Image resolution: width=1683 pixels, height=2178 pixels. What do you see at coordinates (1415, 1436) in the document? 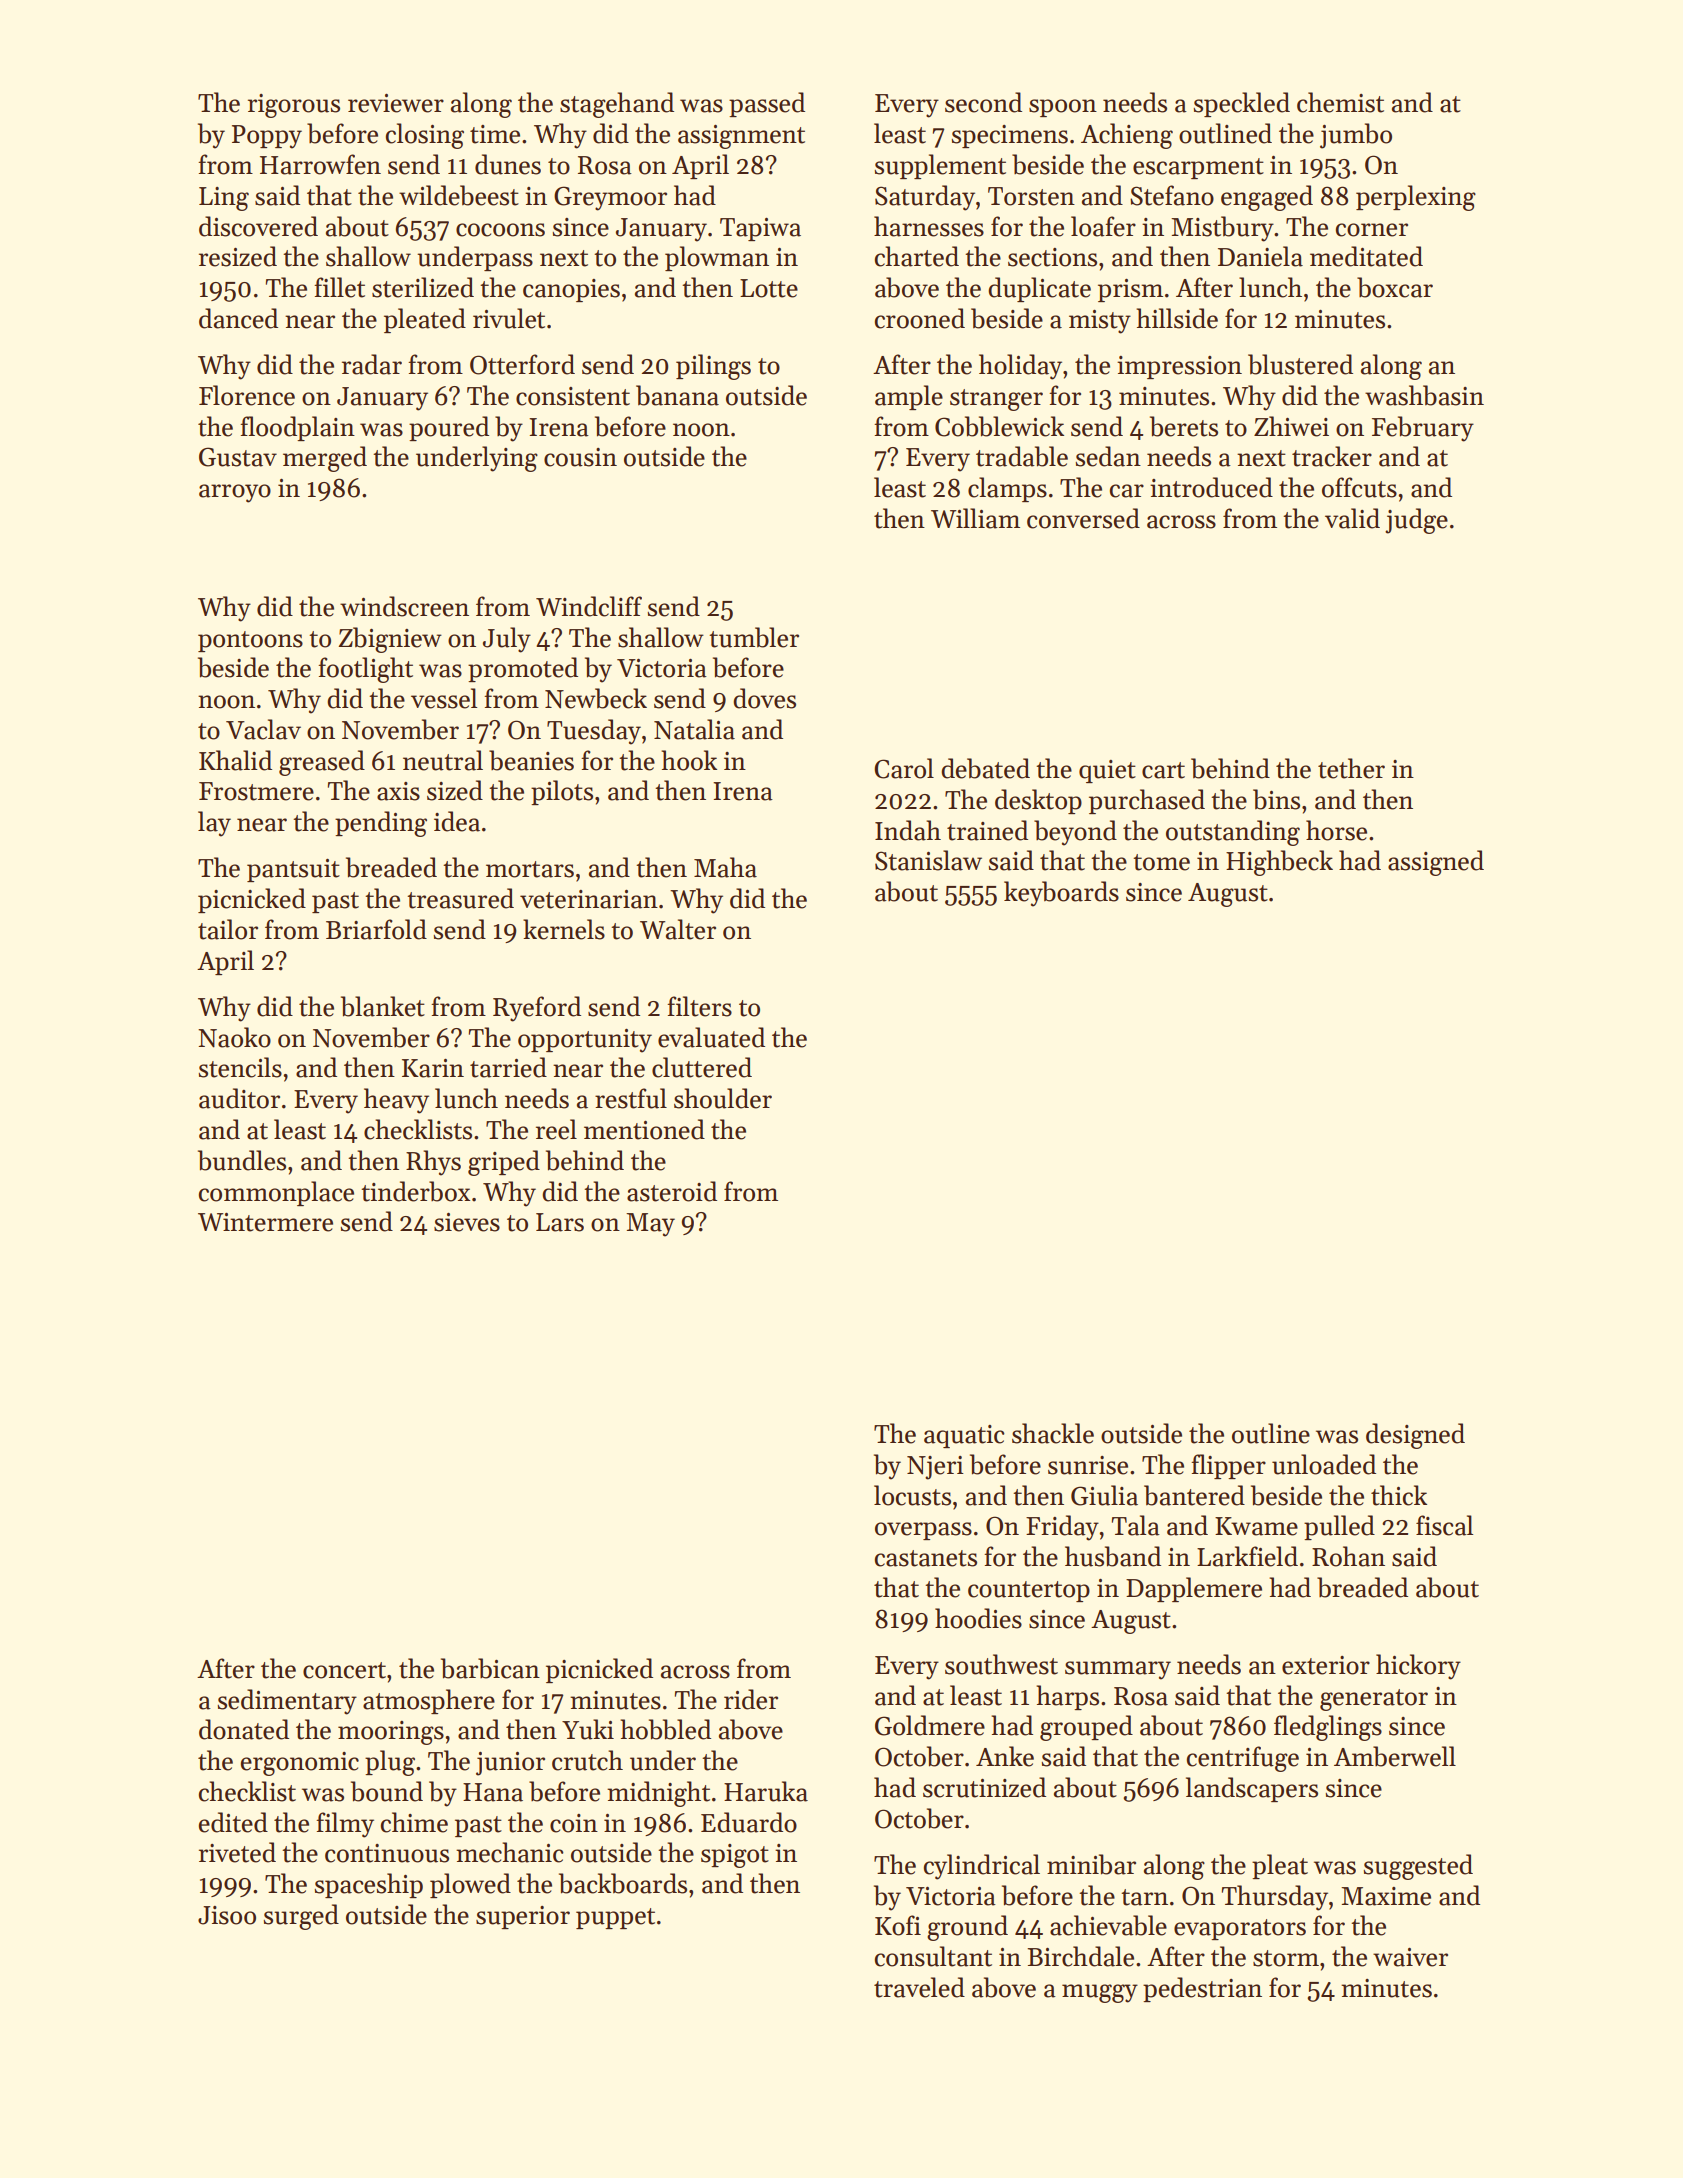
I see `designed` at bounding box center [1415, 1436].
